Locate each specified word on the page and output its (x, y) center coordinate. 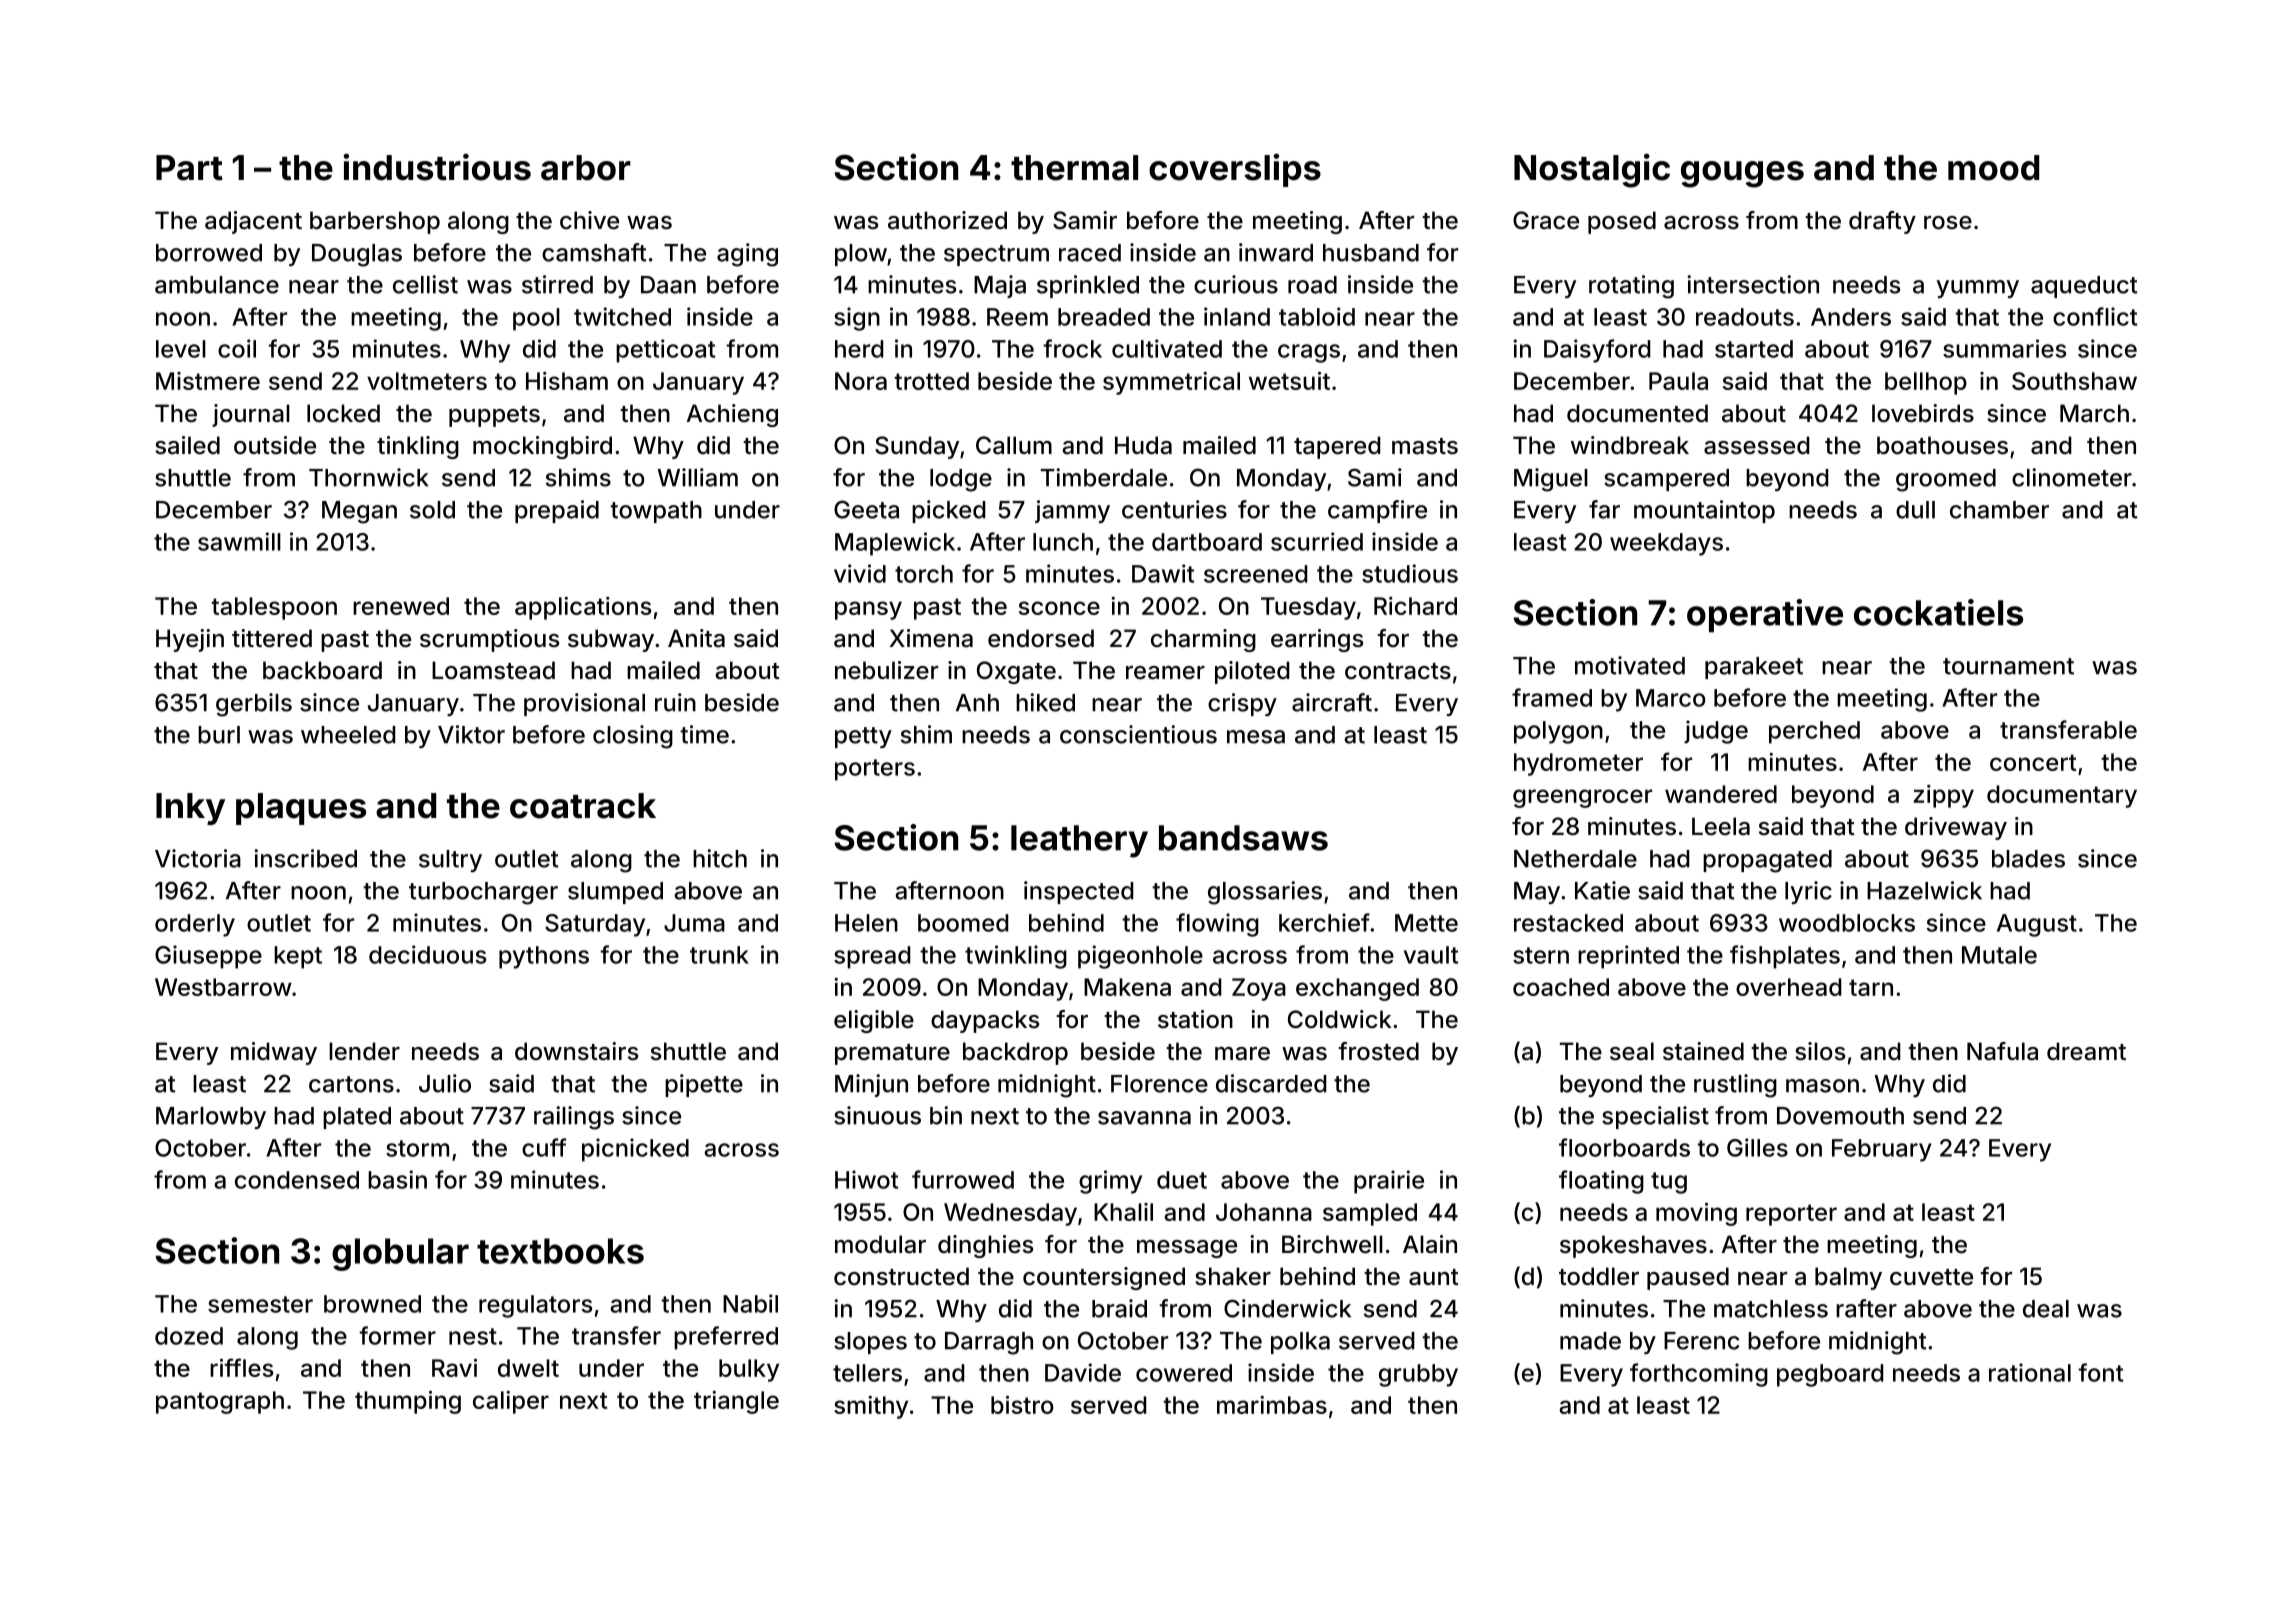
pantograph (220, 1402)
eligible (874, 1021)
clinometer (2072, 477)
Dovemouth (1840, 1116)
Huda (1143, 445)
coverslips (1235, 170)
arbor (586, 168)
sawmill (239, 541)
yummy (1978, 289)
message (1187, 1249)
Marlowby (211, 1118)
